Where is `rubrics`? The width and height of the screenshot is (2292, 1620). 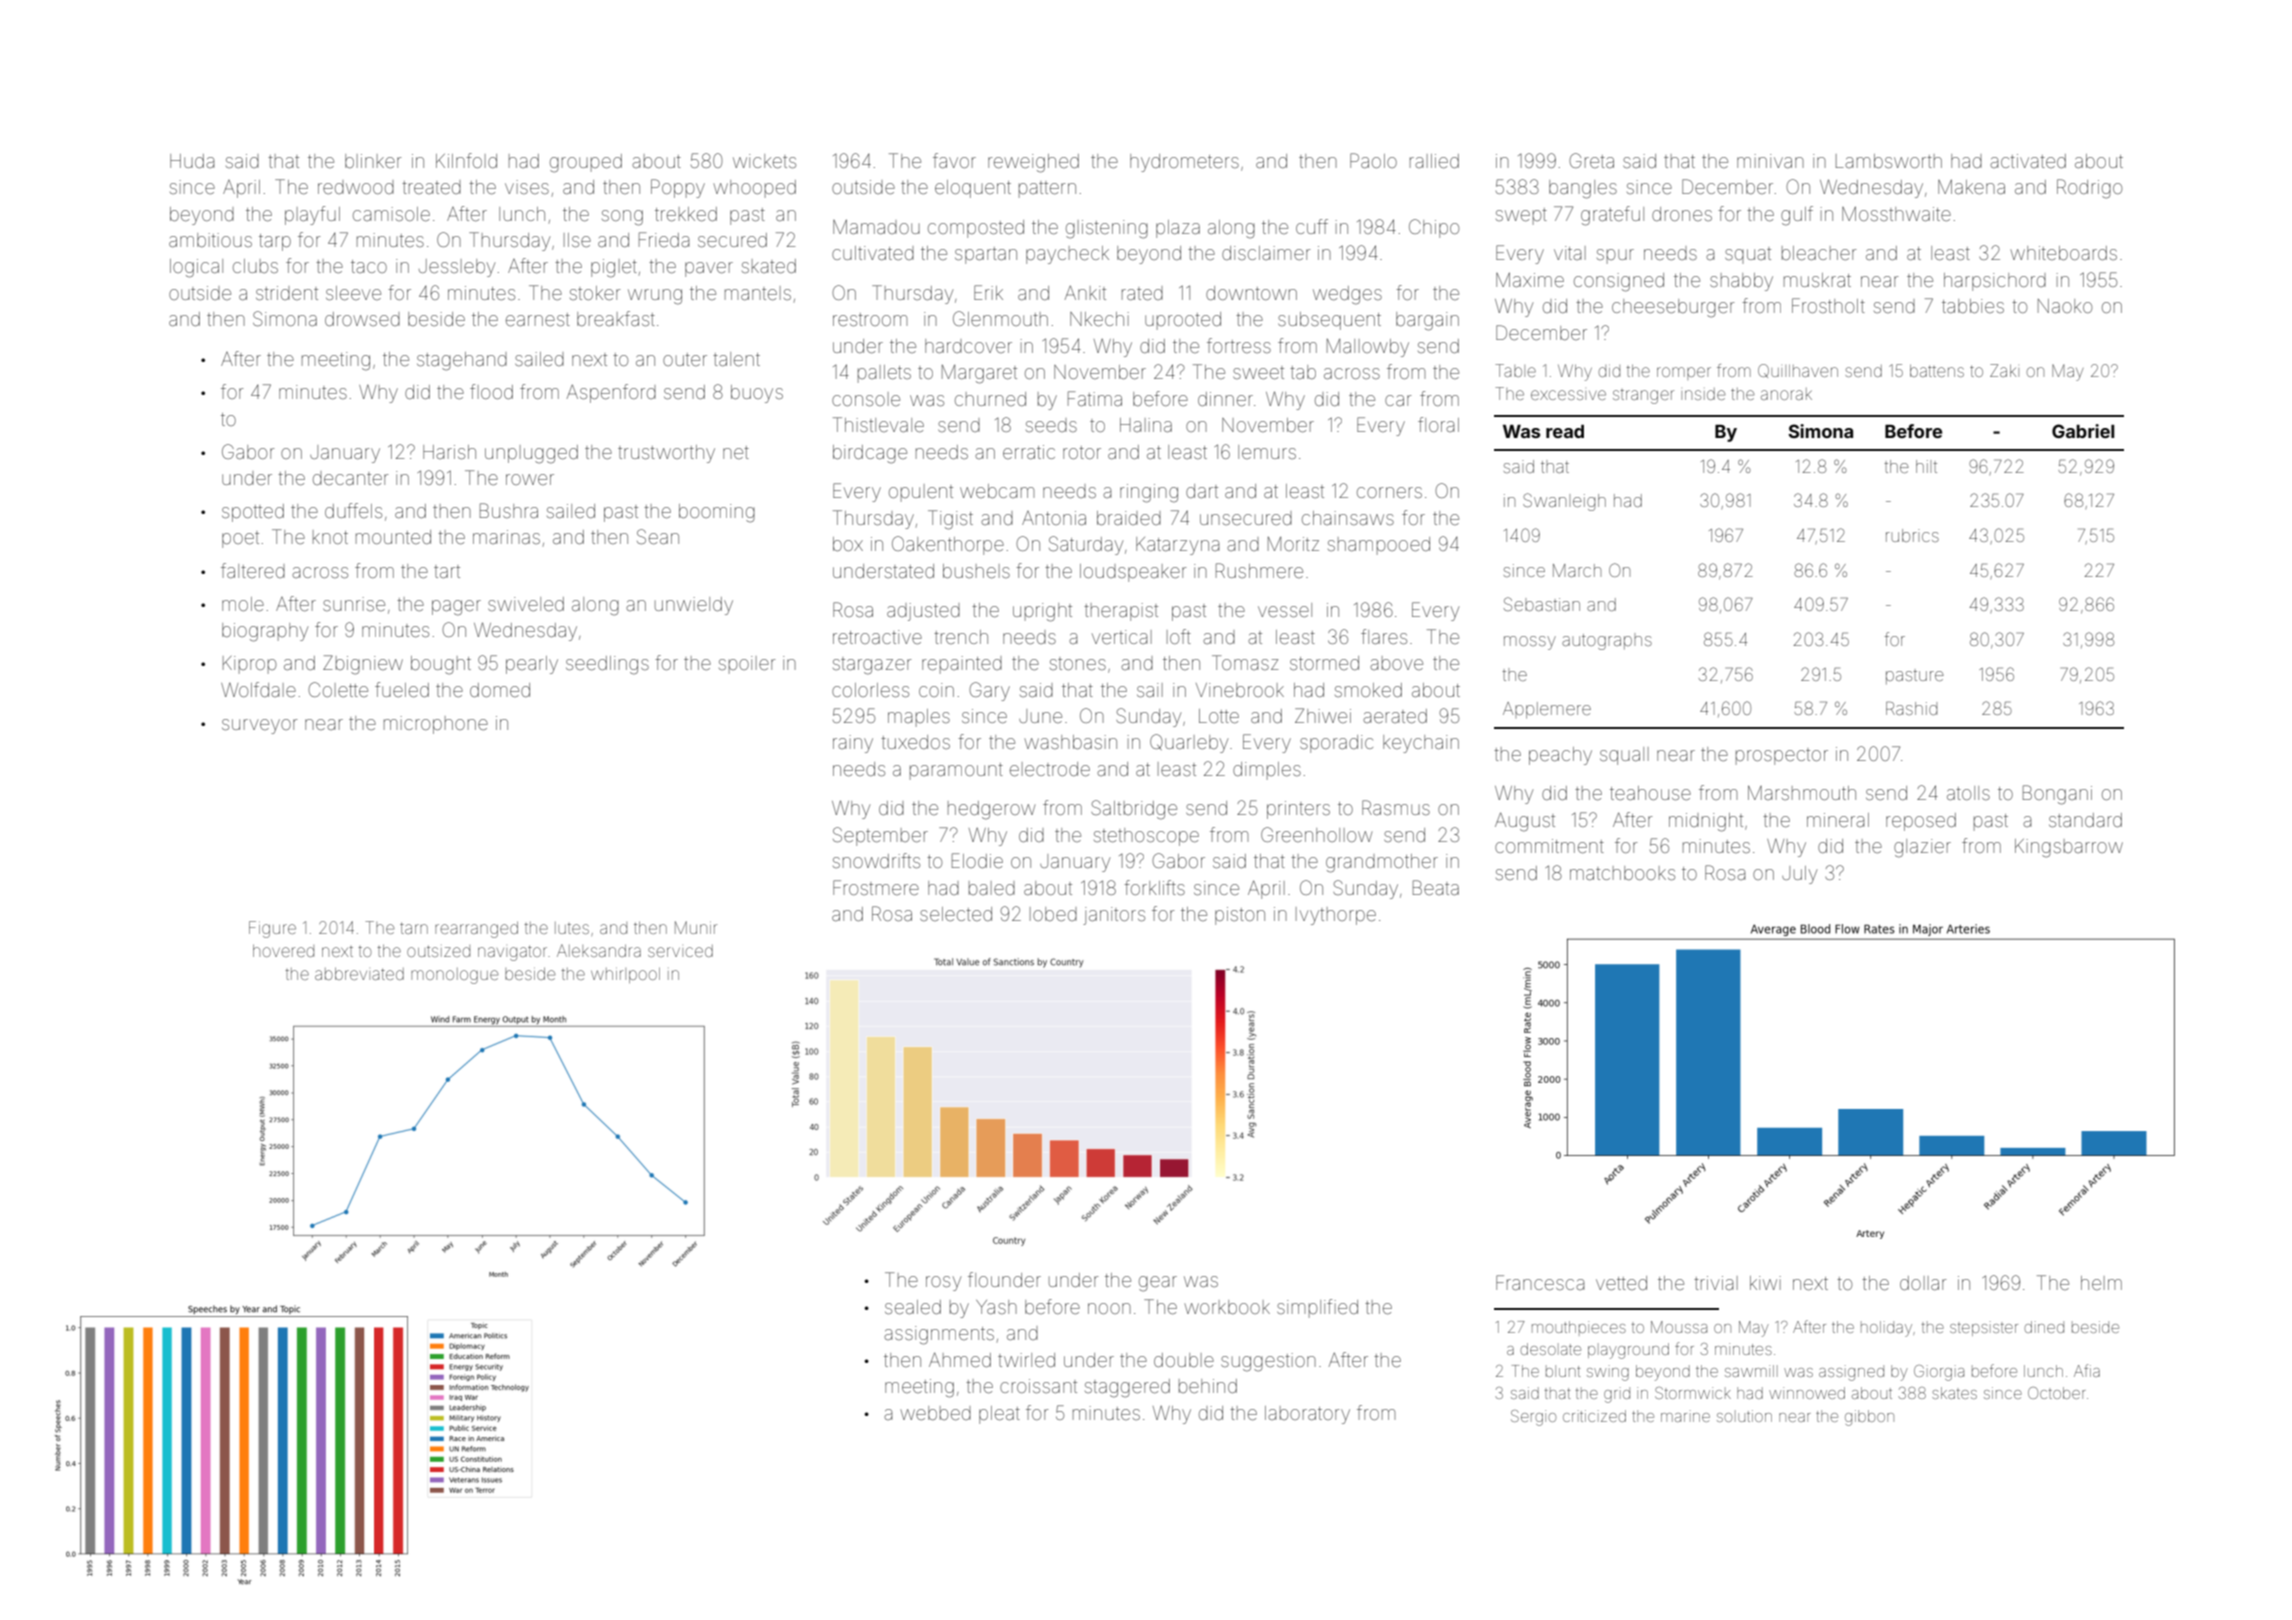
rubrics is located at coordinates (1912, 535).
